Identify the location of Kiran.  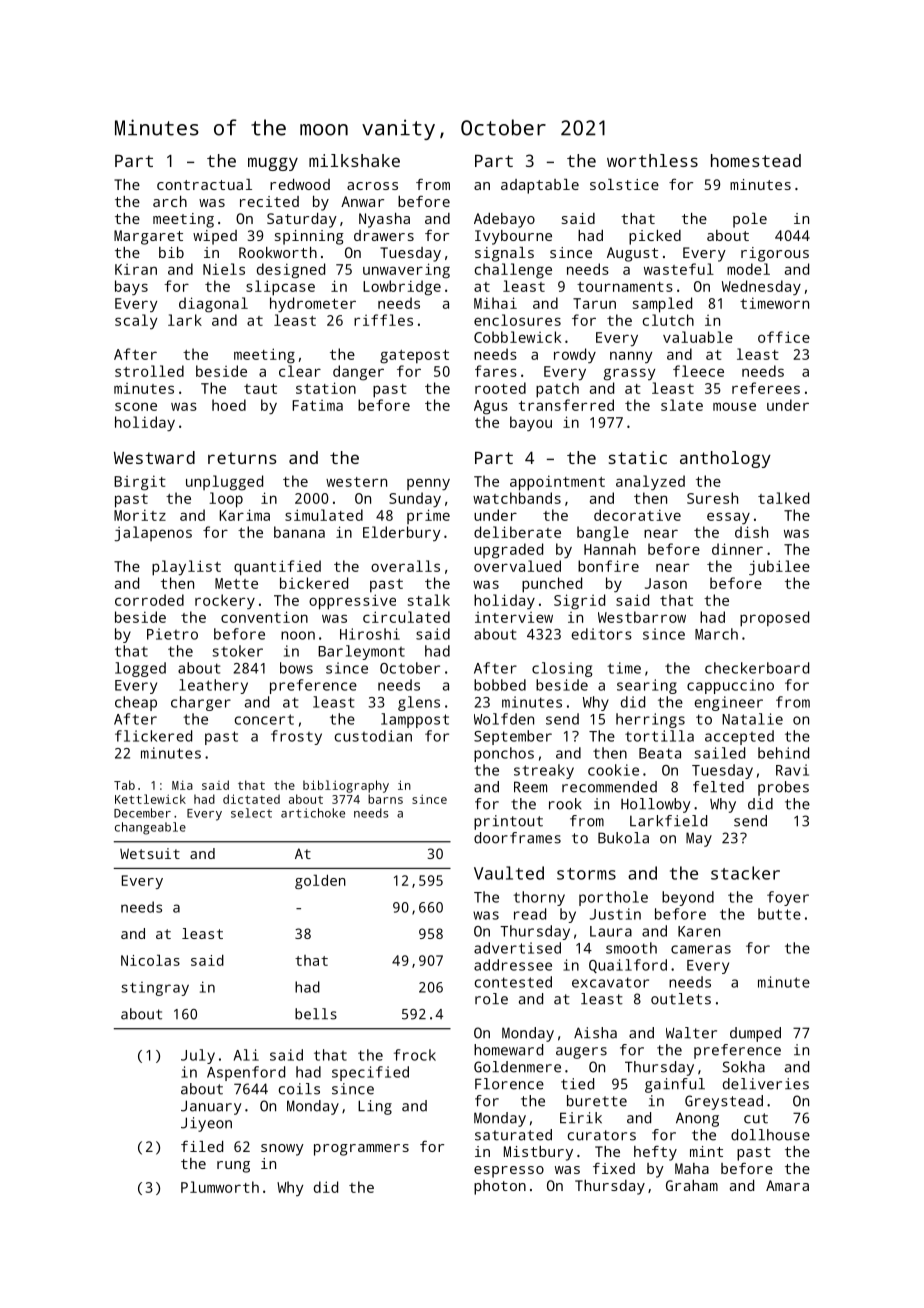
(136, 269).
